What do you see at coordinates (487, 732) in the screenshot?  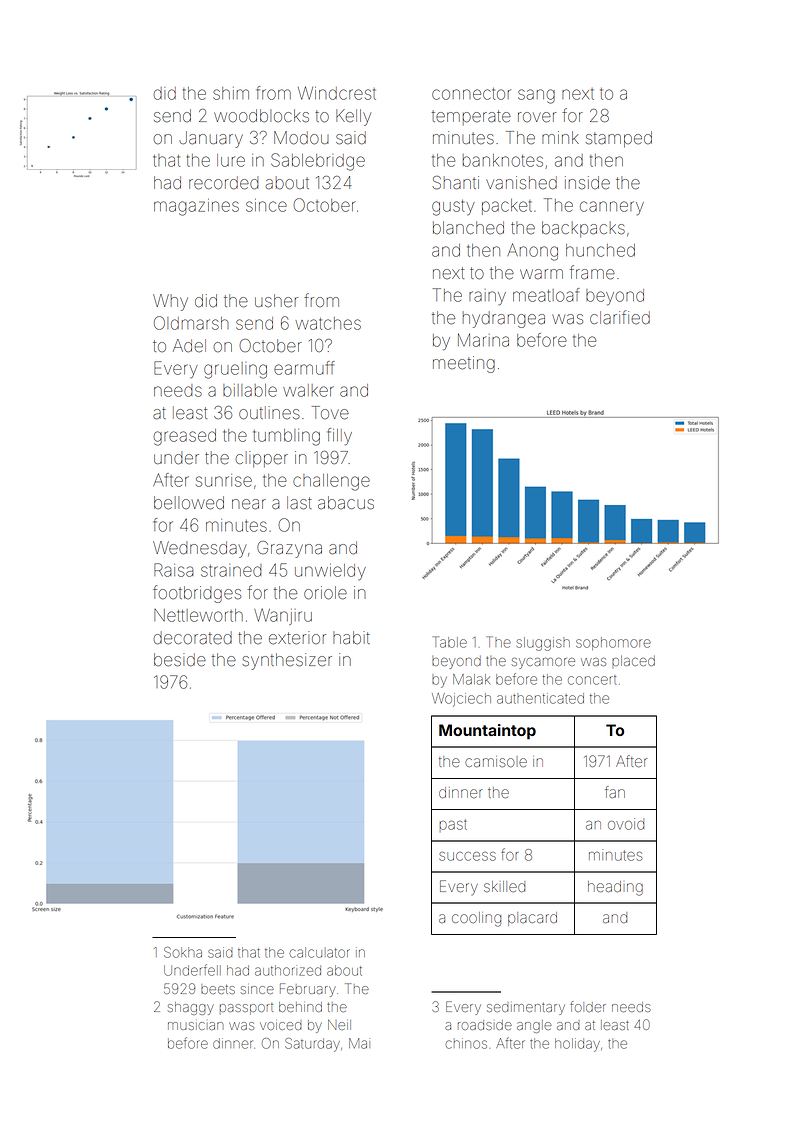 I see `Mountaintop` at bounding box center [487, 732].
